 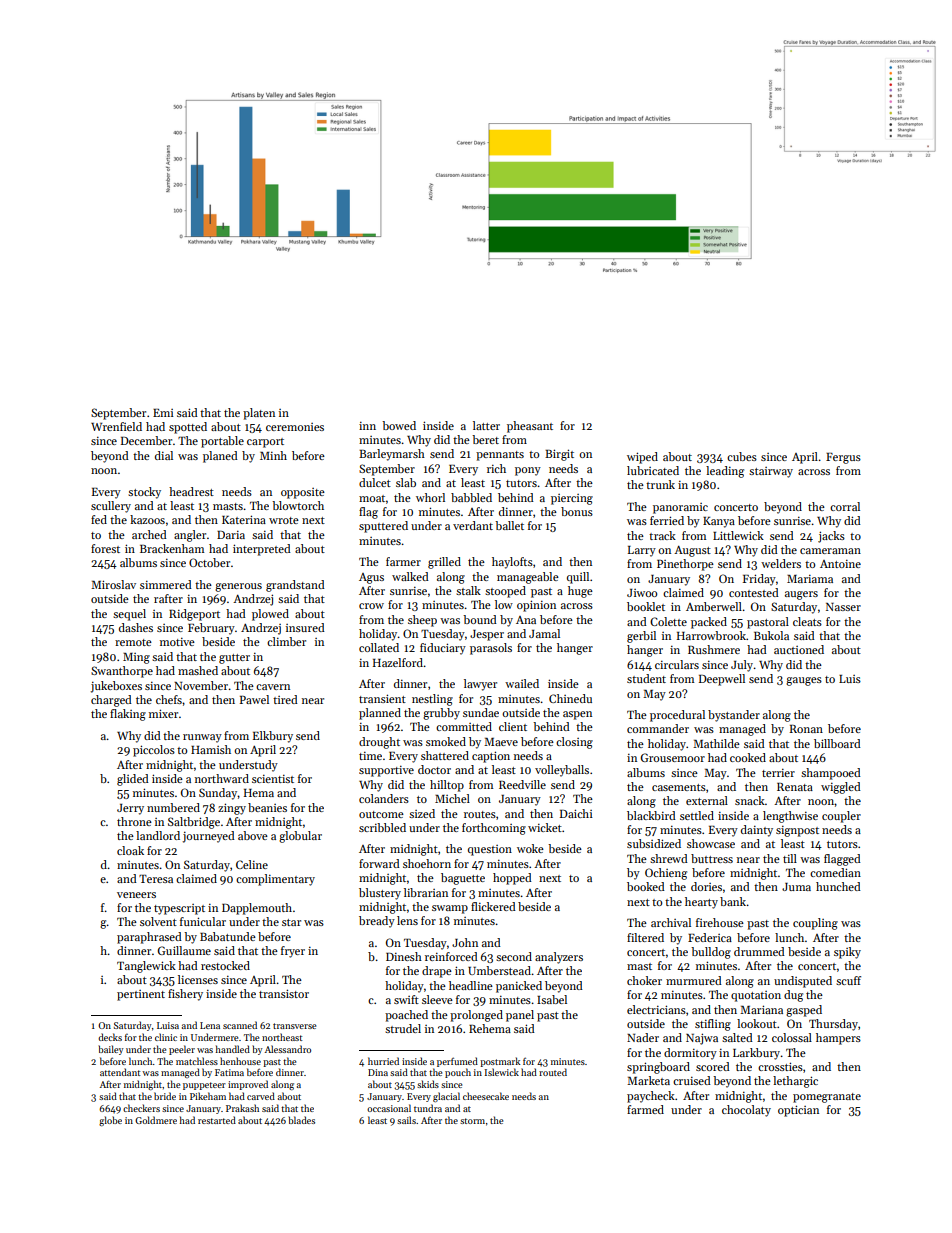 What do you see at coordinates (141, 995) in the page?
I see `pertinent` at bounding box center [141, 995].
